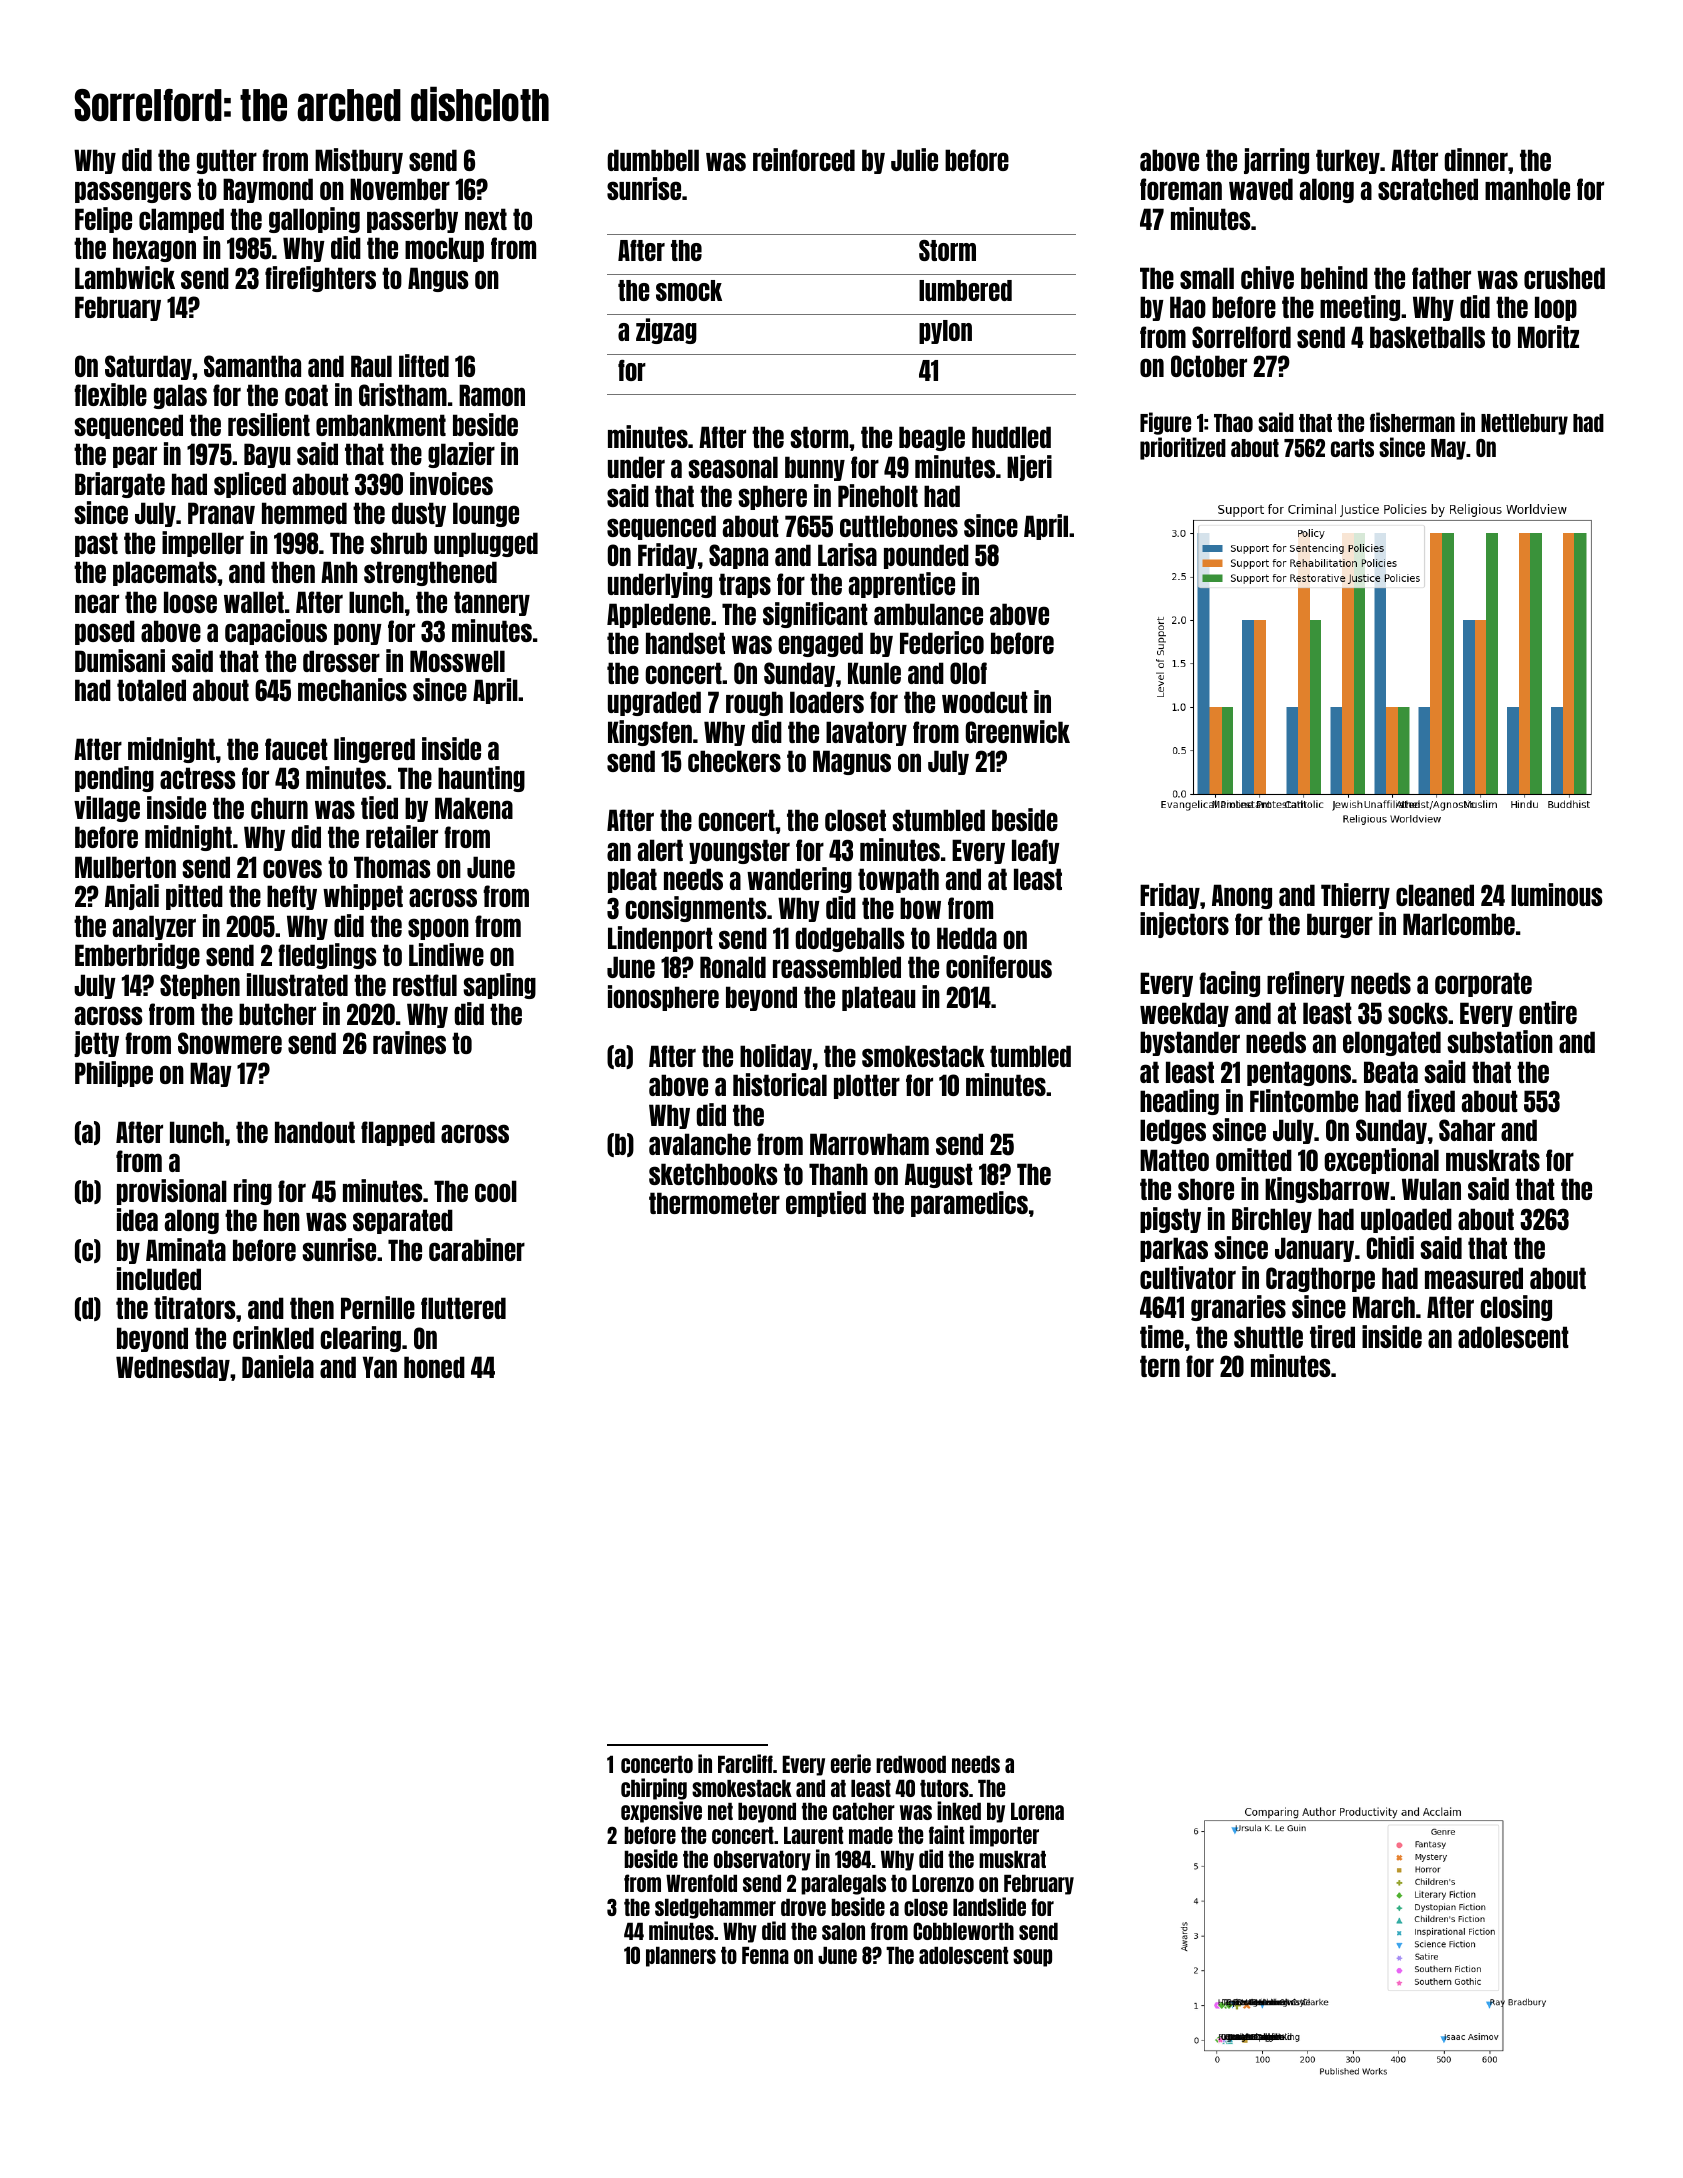  What do you see at coordinates (1188, 1277) in the document?
I see `cultivator` at bounding box center [1188, 1277].
